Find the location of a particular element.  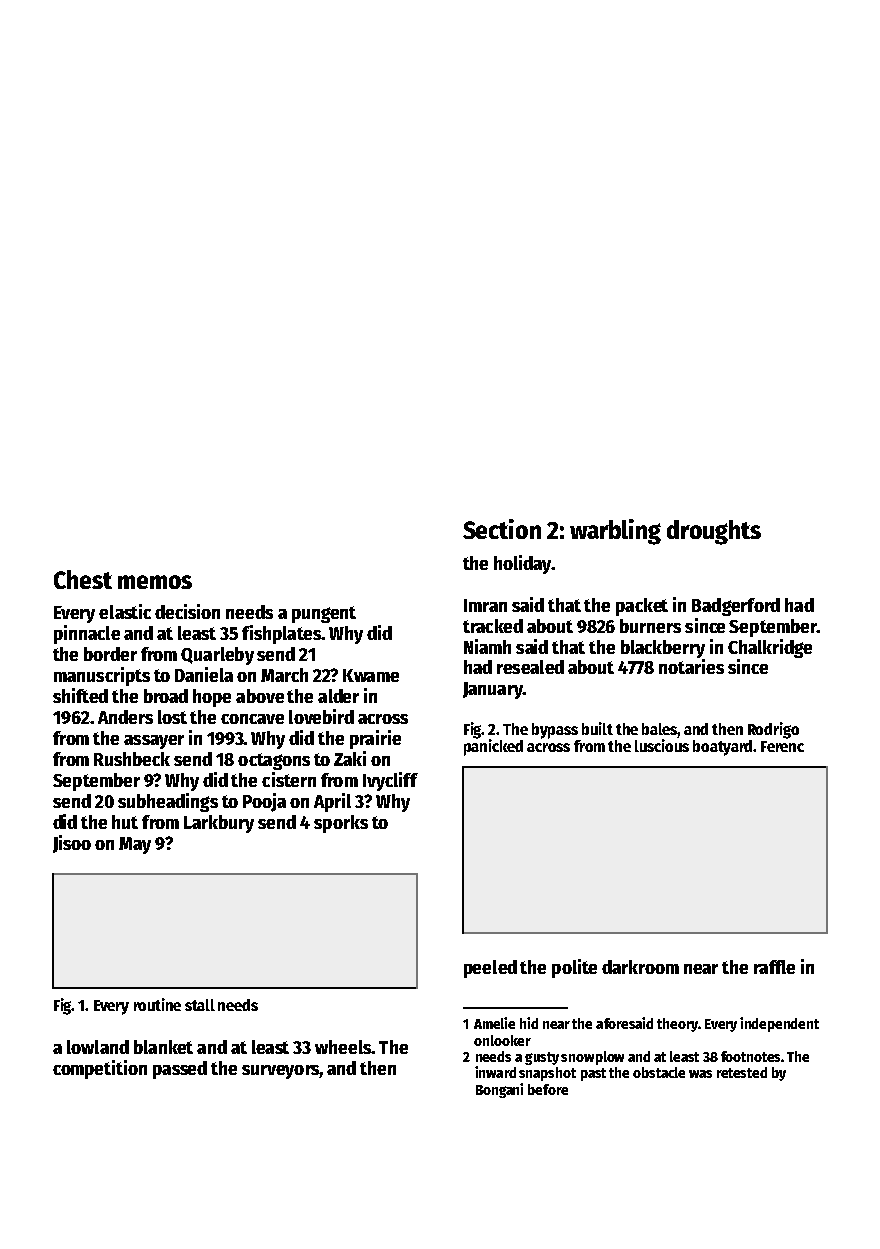

darkroom is located at coordinates (640, 967).
